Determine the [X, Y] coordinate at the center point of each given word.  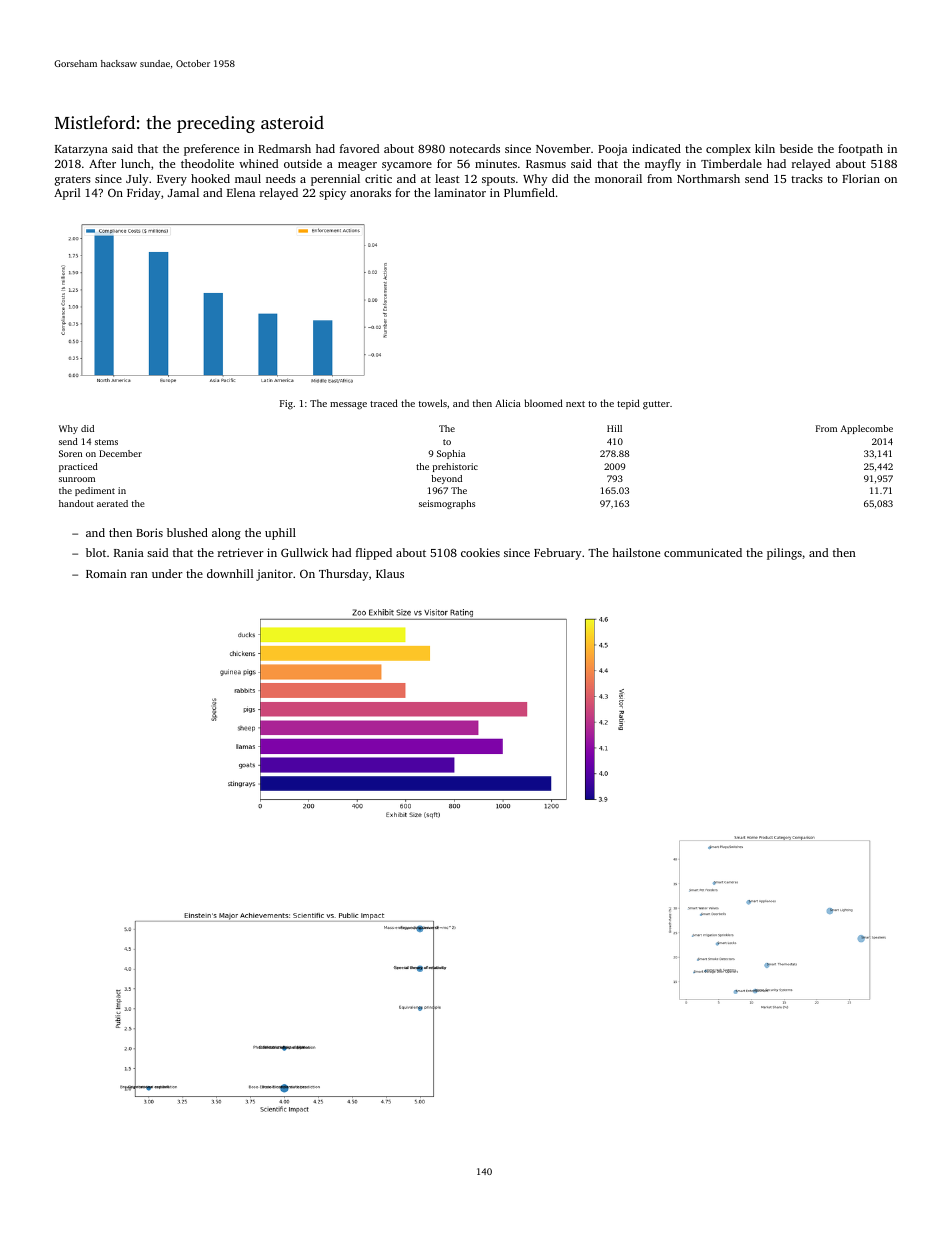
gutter [656, 405]
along [226, 534]
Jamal [183, 192]
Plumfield [529, 192]
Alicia [508, 403]
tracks [807, 178]
